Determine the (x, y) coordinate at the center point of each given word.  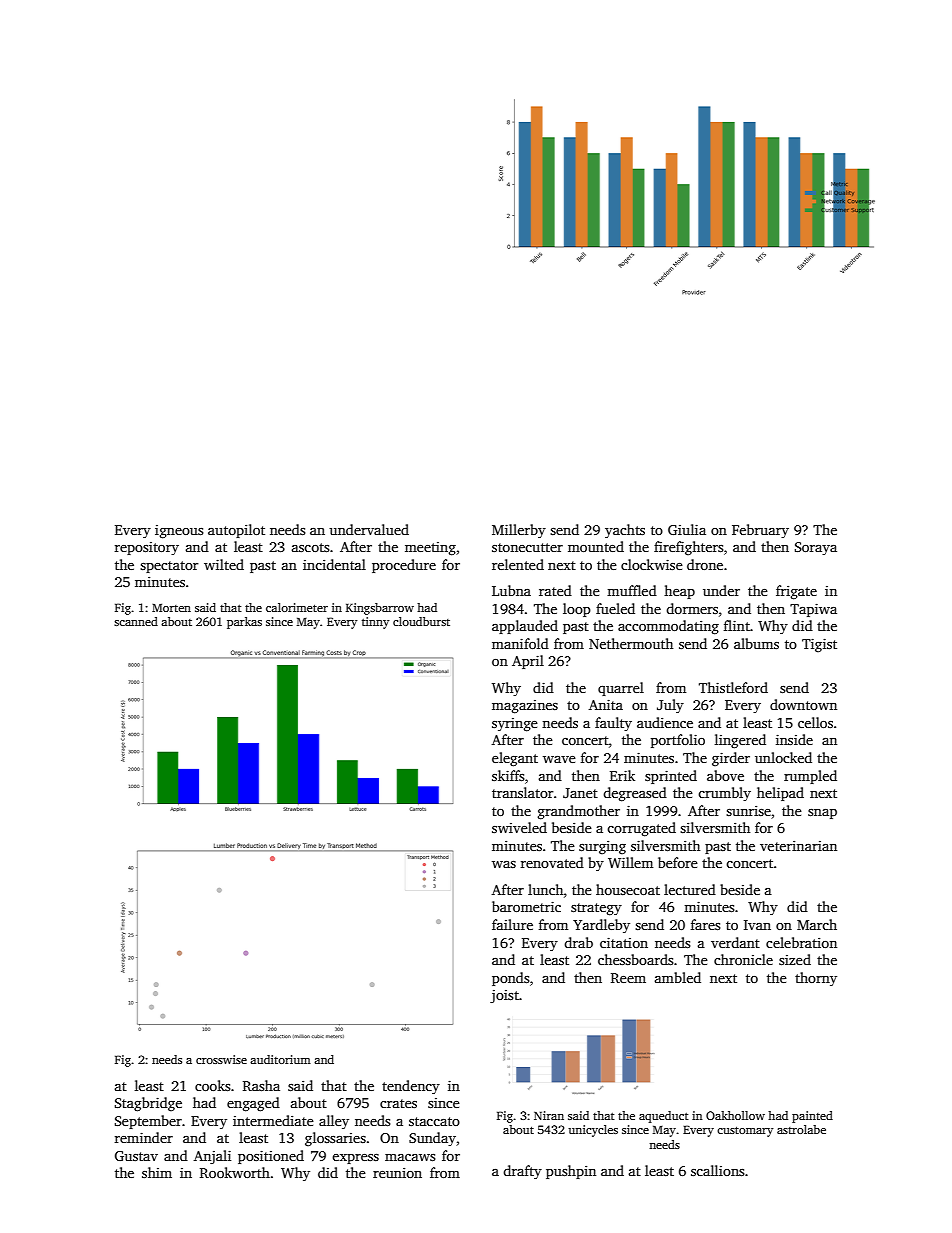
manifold (520, 643)
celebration (801, 942)
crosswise (221, 1059)
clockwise (652, 564)
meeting (430, 549)
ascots (311, 547)
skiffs (508, 775)
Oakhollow (735, 1115)
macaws (410, 1157)
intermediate (273, 1120)
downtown (803, 704)
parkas (244, 623)
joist (504, 996)
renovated (552, 862)
